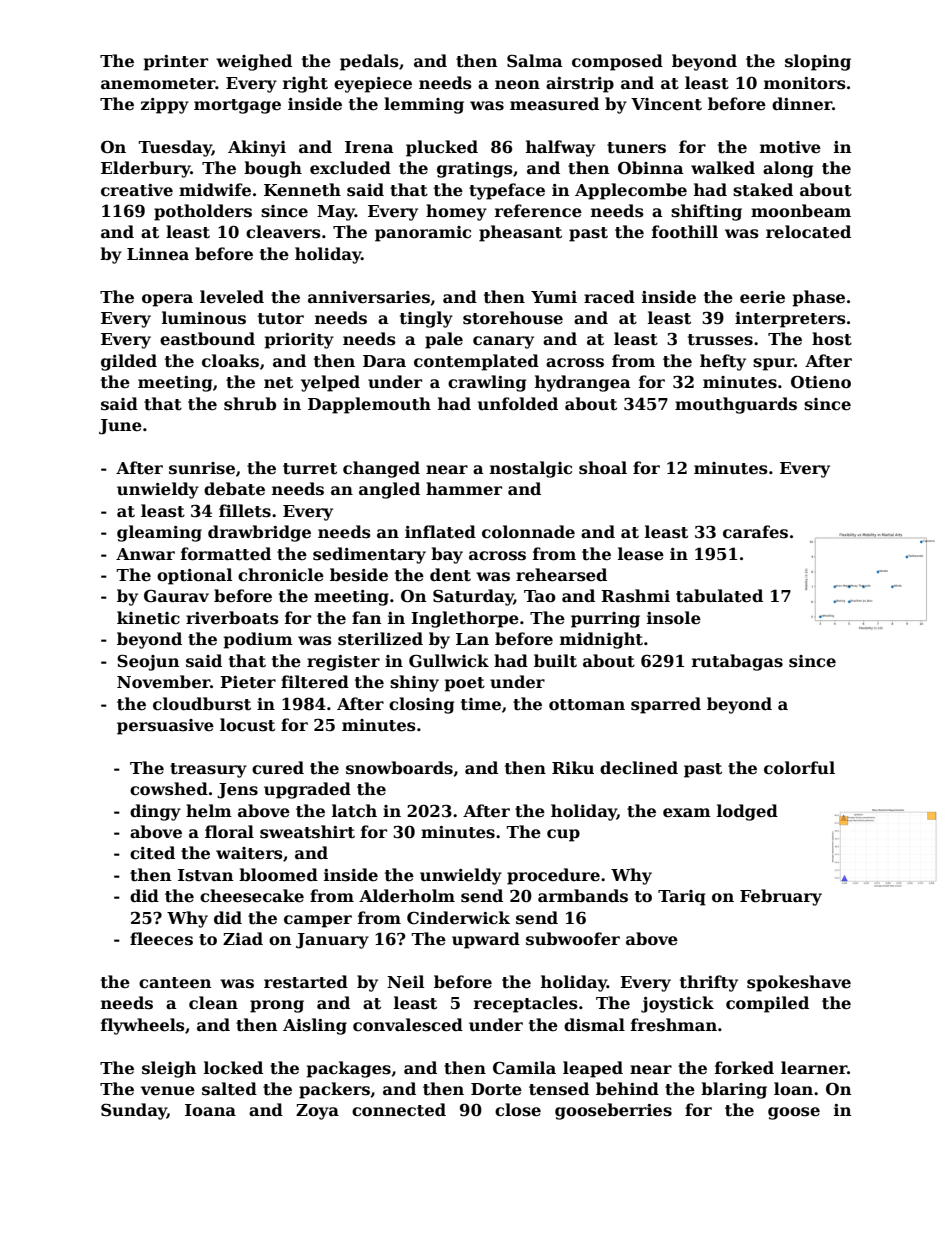 The height and width of the screenshot is (1233, 952). What do you see at coordinates (814, 1068) in the screenshot?
I see `learner` at bounding box center [814, 1068].
